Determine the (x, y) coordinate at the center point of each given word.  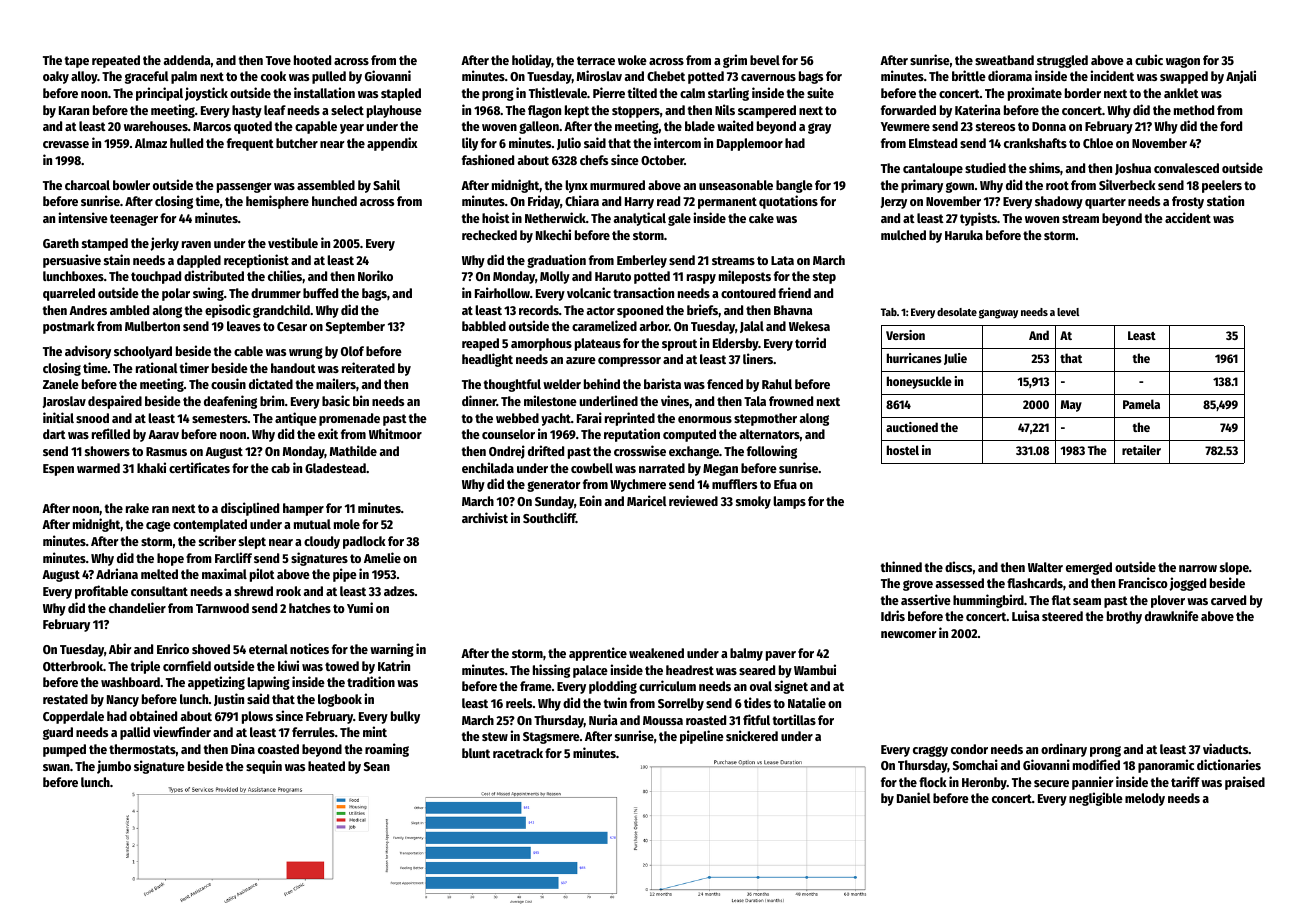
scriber (217, 540)
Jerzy (894, 203)
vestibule (293, 242)
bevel (765, 60)
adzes (399, 591)
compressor (629, 362)
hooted (312, 60)
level (1068, 312)
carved (1228, 600)
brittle (969, 75)
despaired (115, 402)
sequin (264, 767)
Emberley (642, 261)
